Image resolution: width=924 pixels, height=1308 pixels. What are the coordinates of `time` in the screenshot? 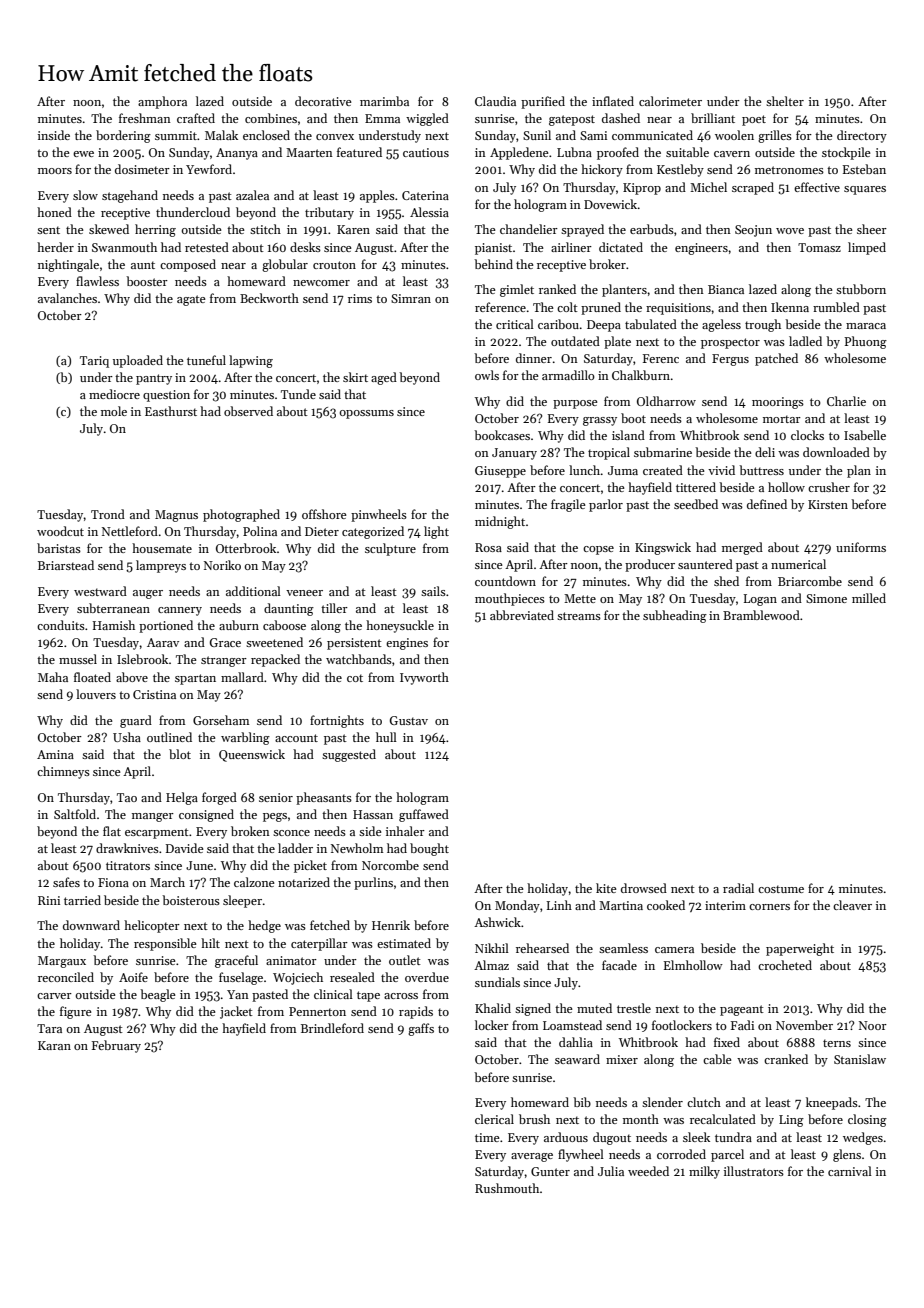 It's located at (487, 1137).
